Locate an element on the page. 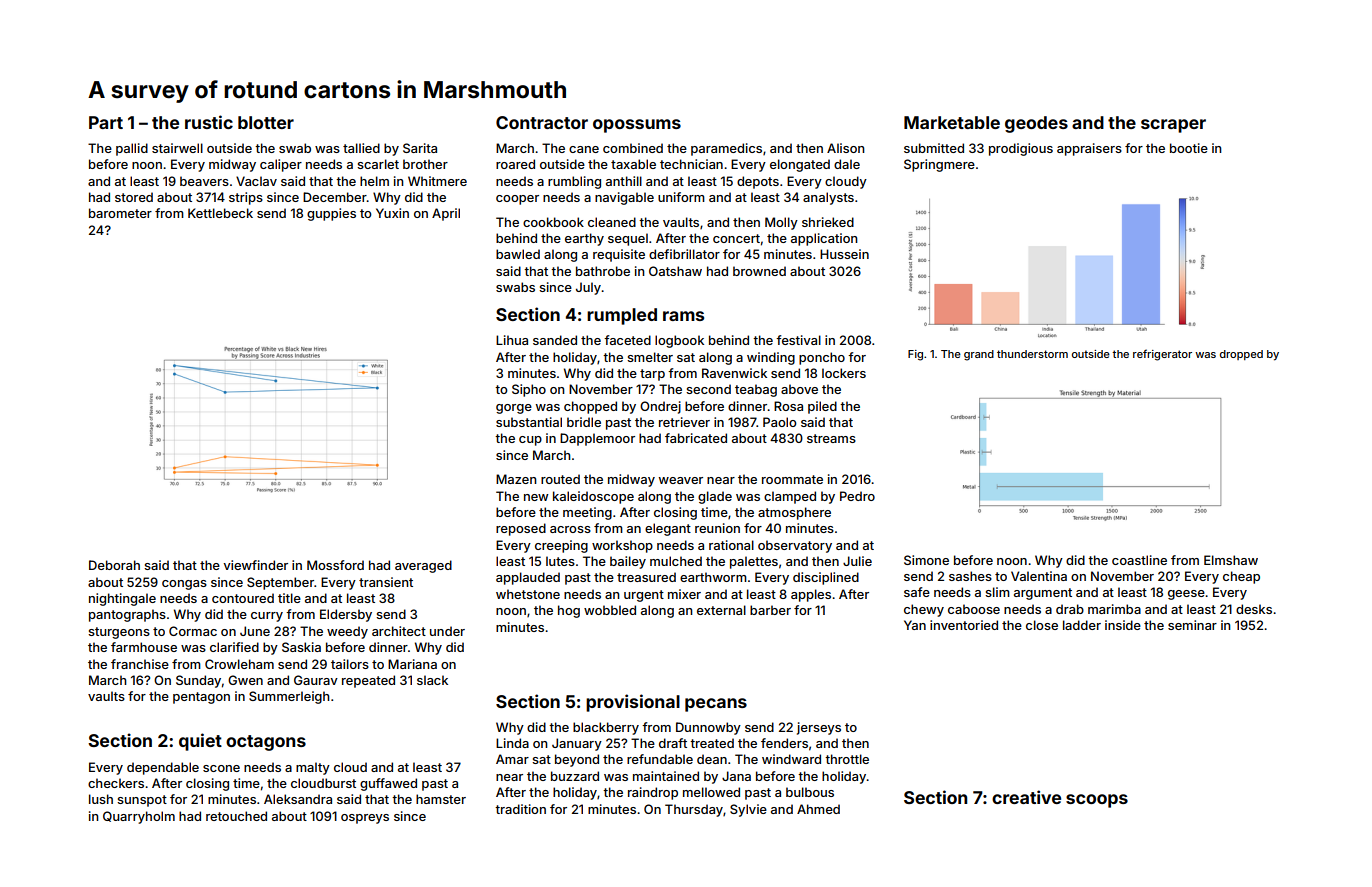 Image resolution: width=1372 pixels, height=887 pixels. Ahmed is located at coordinates (818, 809).
